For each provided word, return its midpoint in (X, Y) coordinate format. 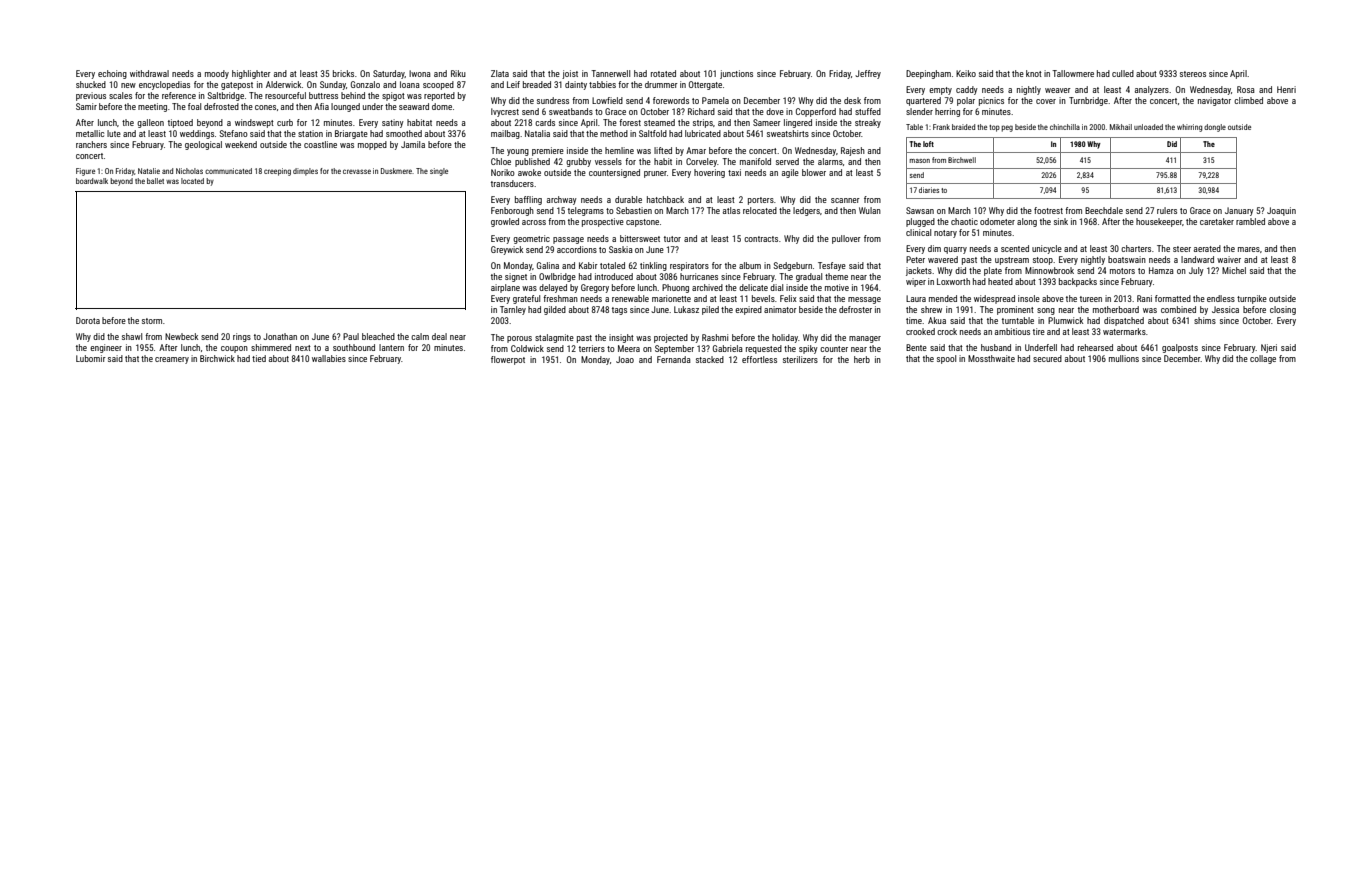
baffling (528, 200)
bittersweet (640, 238)
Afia (321, 106)
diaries (929, 190)
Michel (1234, 270)
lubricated (703, 133)
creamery (172, 360)
